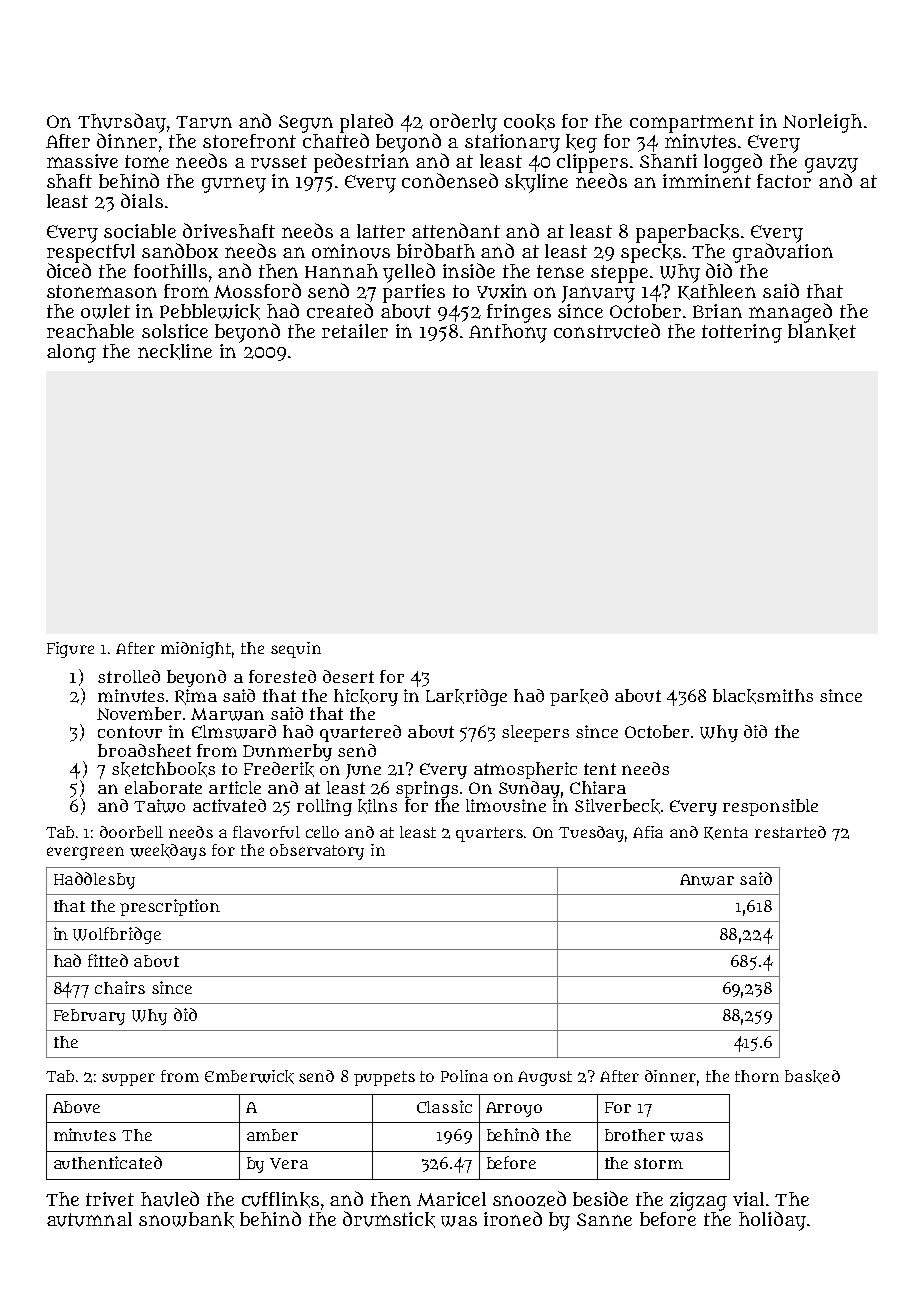 The height and width of the page is (1314, 924). What do you see at coordinates (170, 1199) in the page?
I see `hauled` at bounding box center [170, 1199].
